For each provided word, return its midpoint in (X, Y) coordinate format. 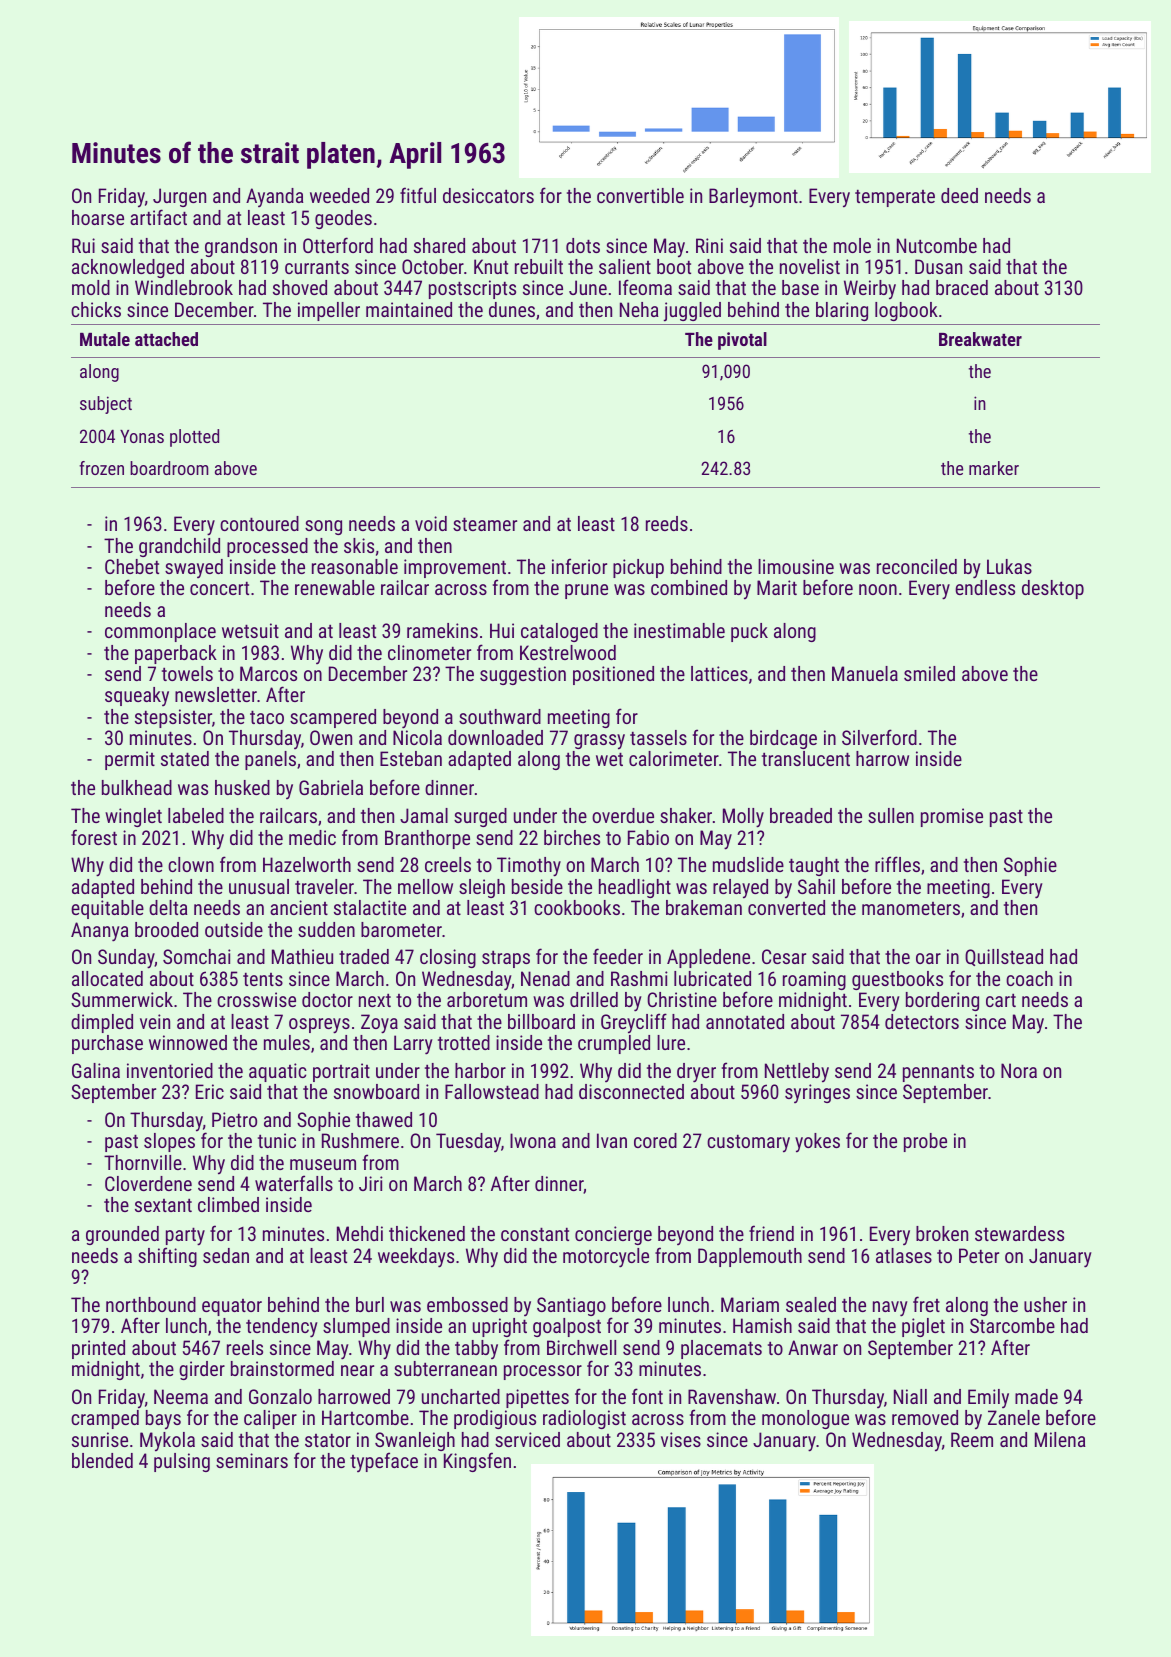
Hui (502, 630)
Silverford (879, 737)
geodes (343, 219)
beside (537, 886)
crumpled (614, 1044)
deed (959, 195)
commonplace (160, 632)
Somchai (197, 956)
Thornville (143, 1162)
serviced (527, 1439)
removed (925, 1417)
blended (102, 1460)
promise (952, 817)
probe (925, 1142)
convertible (640, 195)
